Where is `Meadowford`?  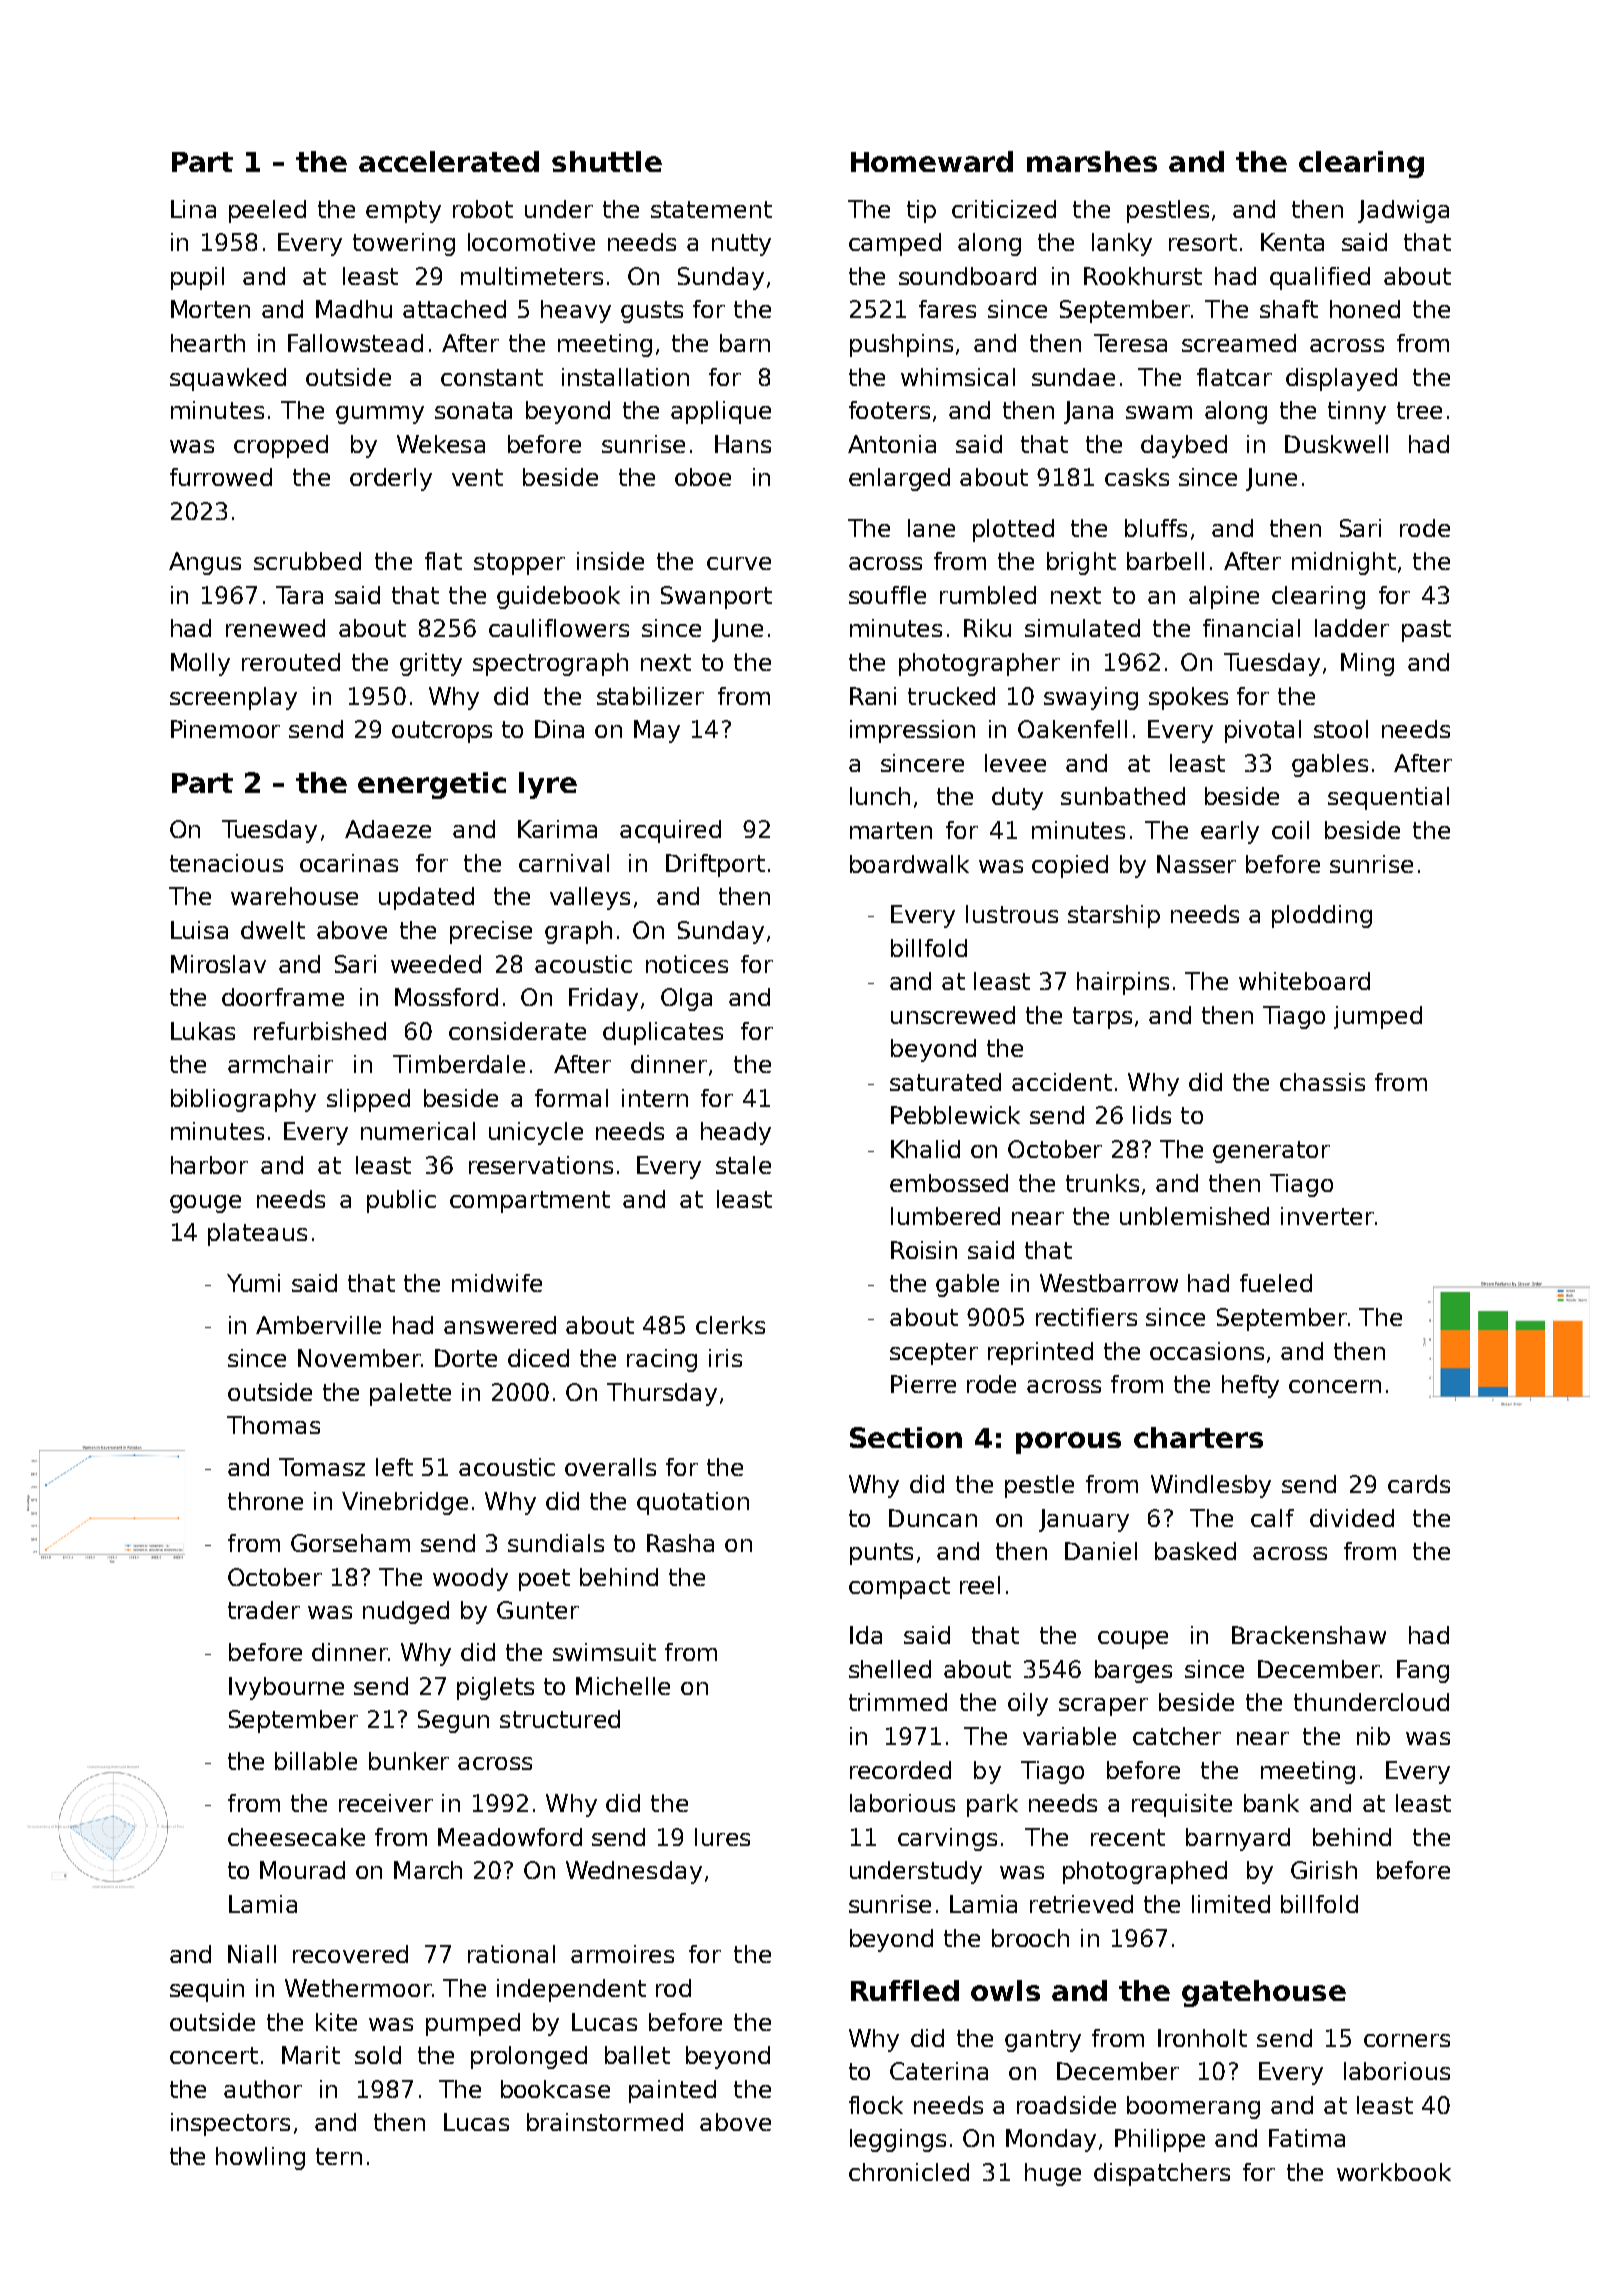
Meadowford is located at coordinates (510, 1837).
